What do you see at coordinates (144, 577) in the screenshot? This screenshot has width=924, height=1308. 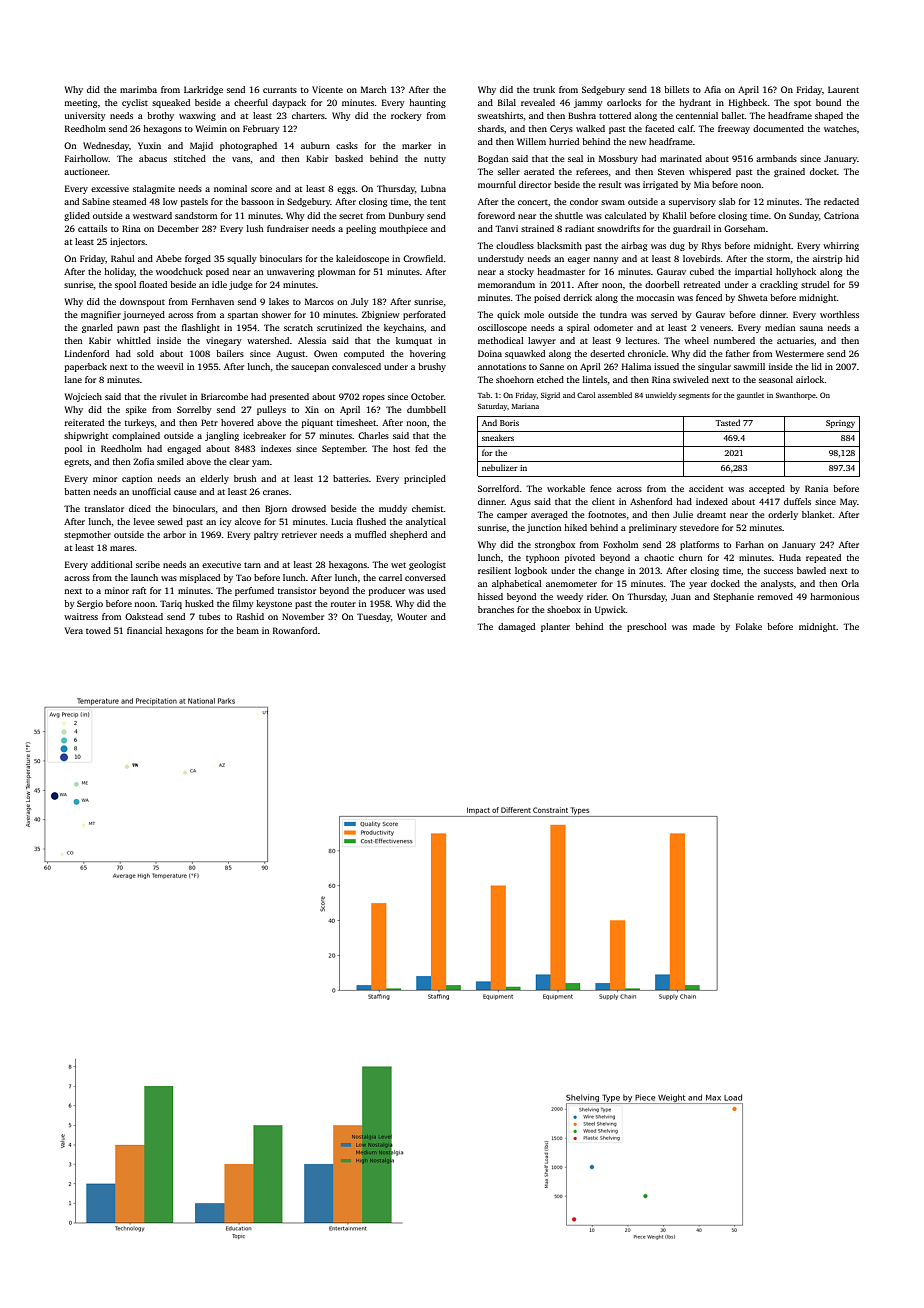 I see `launch` at bounding box center [144, 577].
